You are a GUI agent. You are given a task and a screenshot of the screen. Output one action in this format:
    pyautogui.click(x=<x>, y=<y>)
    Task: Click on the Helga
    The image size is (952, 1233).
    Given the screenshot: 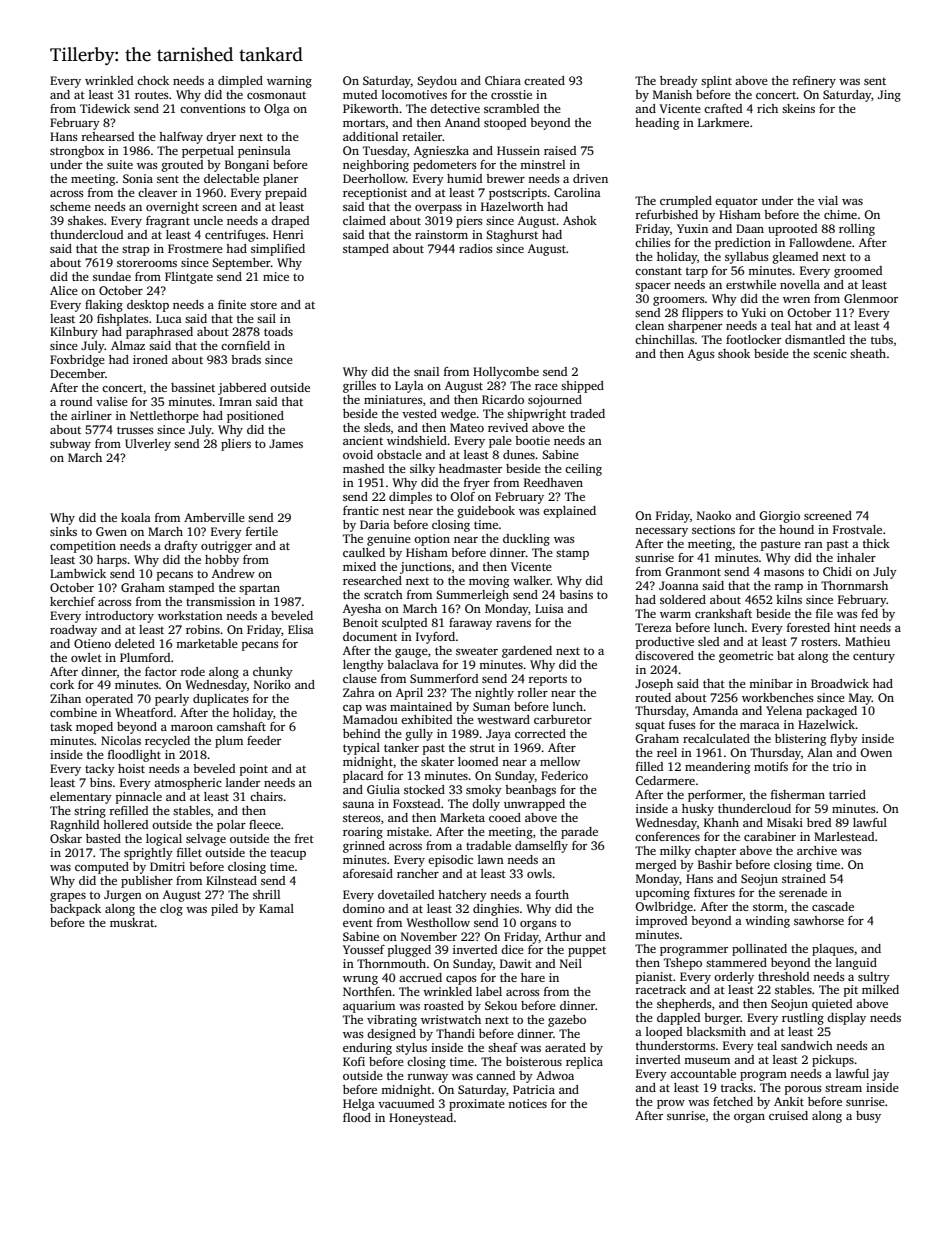 What is the action you would take?
    pyautogui.click(x=359, y=1105)
